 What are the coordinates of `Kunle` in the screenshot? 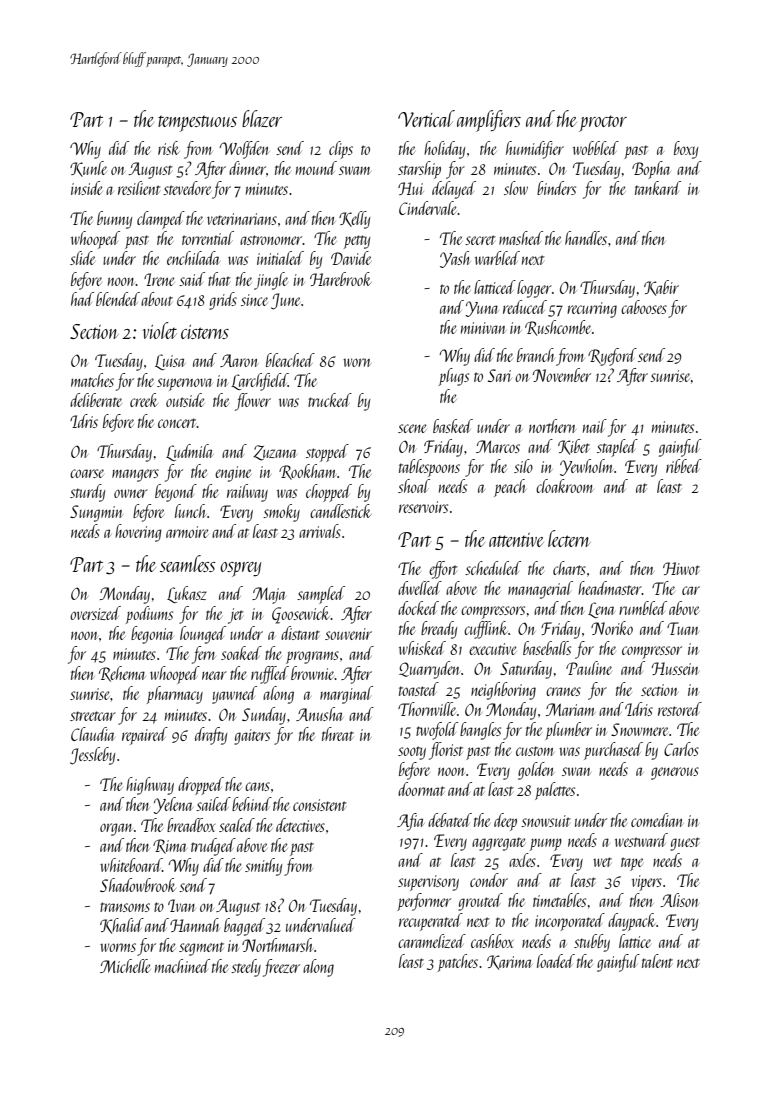 It's located at (88, 169).
